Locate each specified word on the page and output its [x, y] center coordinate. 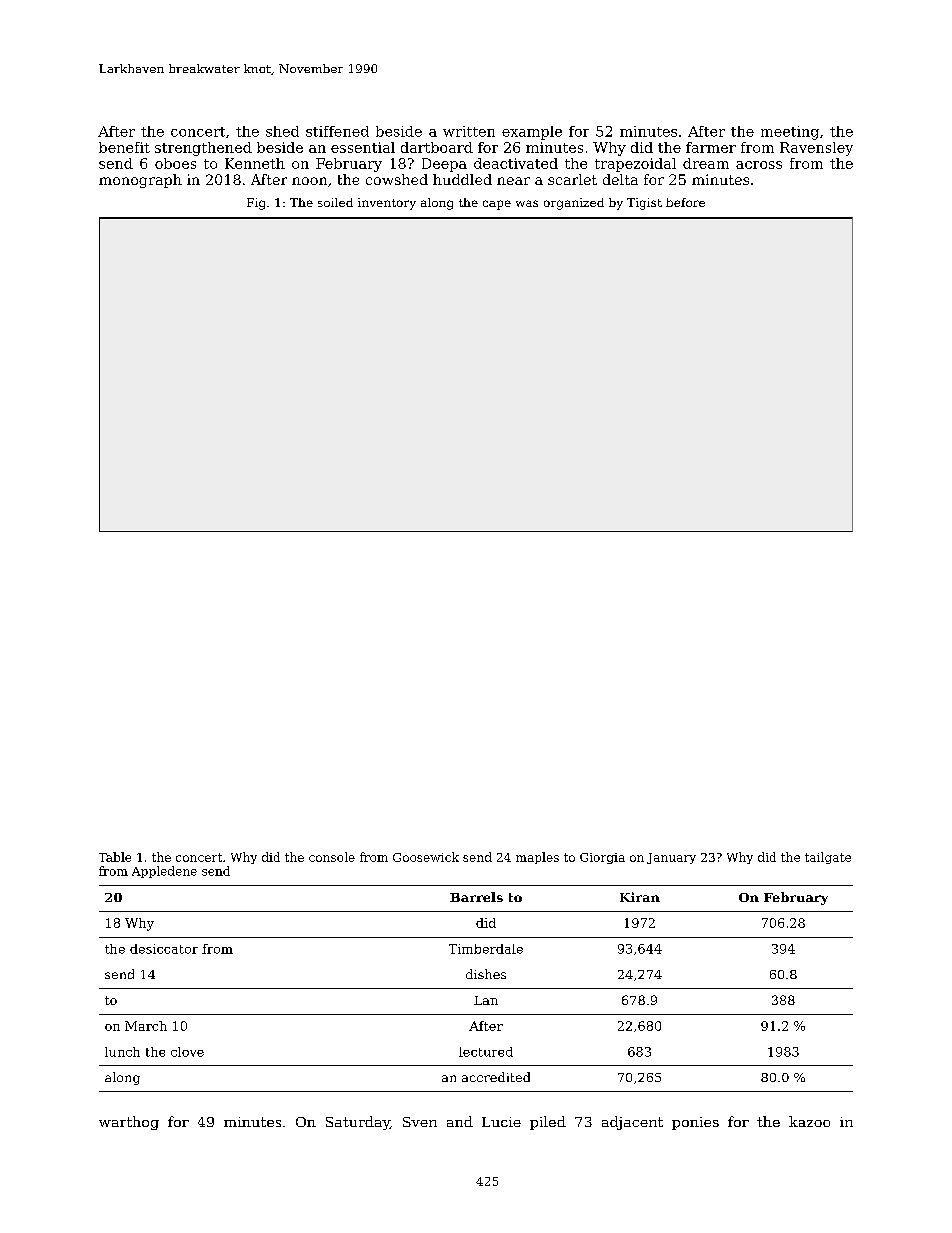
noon [309, 181]
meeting [790, 133]
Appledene [164, 872]
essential [363, 147]
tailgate [828, 858]
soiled [335, 202]
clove [187, 1052]
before [685, 202]
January [671, 858]
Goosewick [426, 857]
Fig [256, 204]
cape [497, 205]
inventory [387, 204]
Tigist [644, 204]
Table [115, 857]
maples [537, 858]
